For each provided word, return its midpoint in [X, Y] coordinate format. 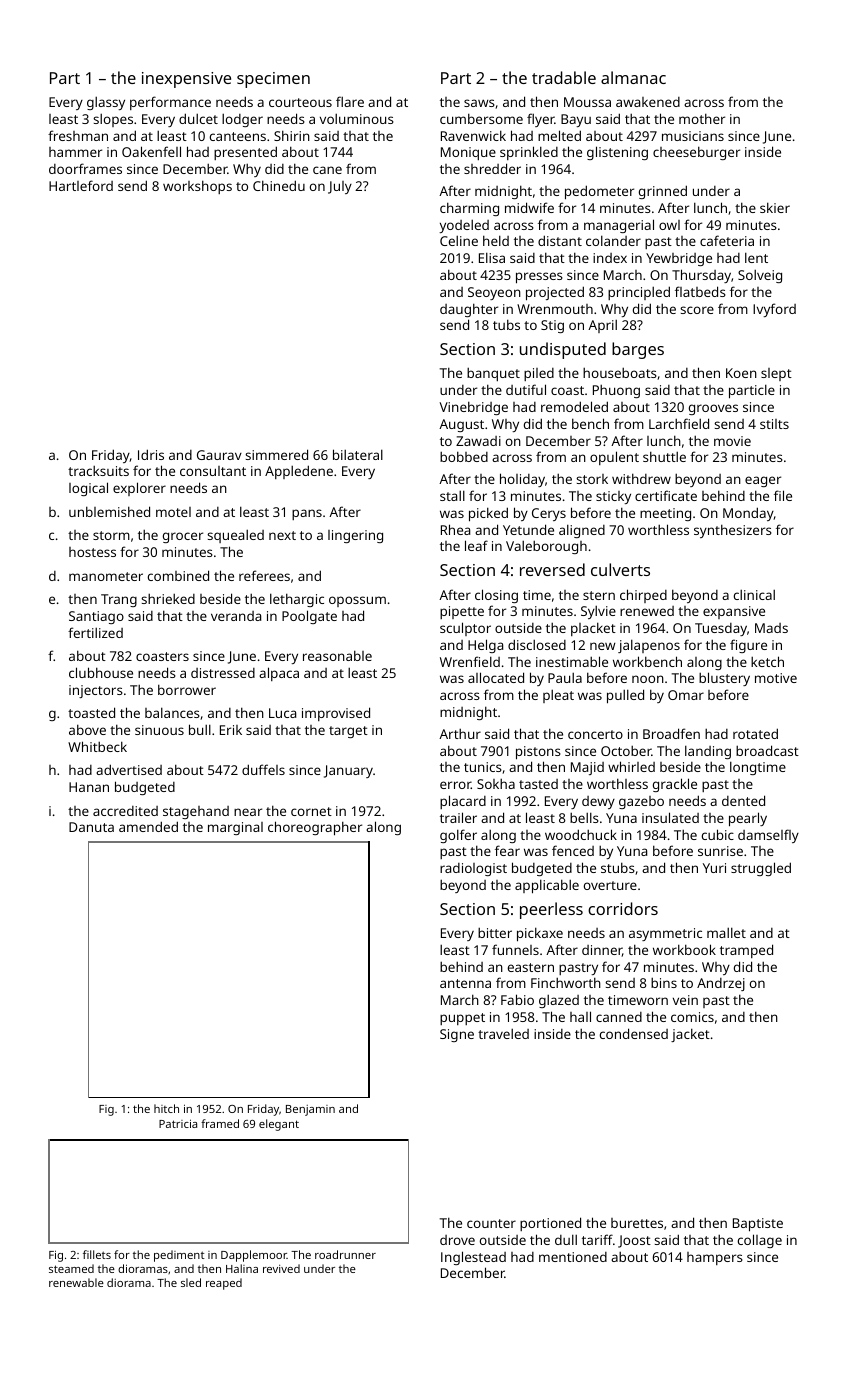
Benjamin [310, 1110]
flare [350, 101]
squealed [235, 536]
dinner [602, 951]
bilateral [358, 454]
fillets [97, 1254]
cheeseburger [696, 153]
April [602, 326]
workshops [197, 187]
